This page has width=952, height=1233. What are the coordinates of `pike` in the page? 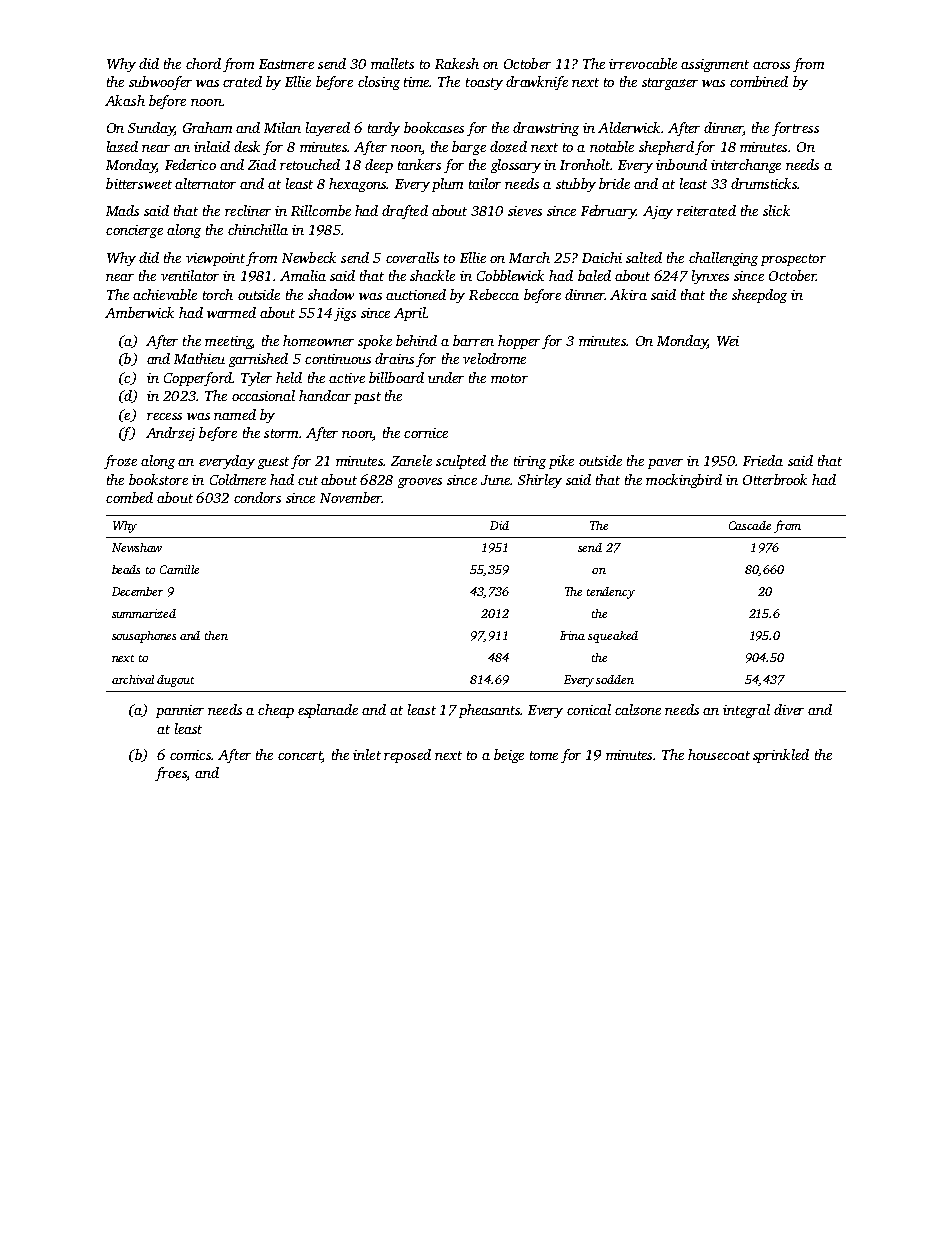 It's located at (561, 462).
